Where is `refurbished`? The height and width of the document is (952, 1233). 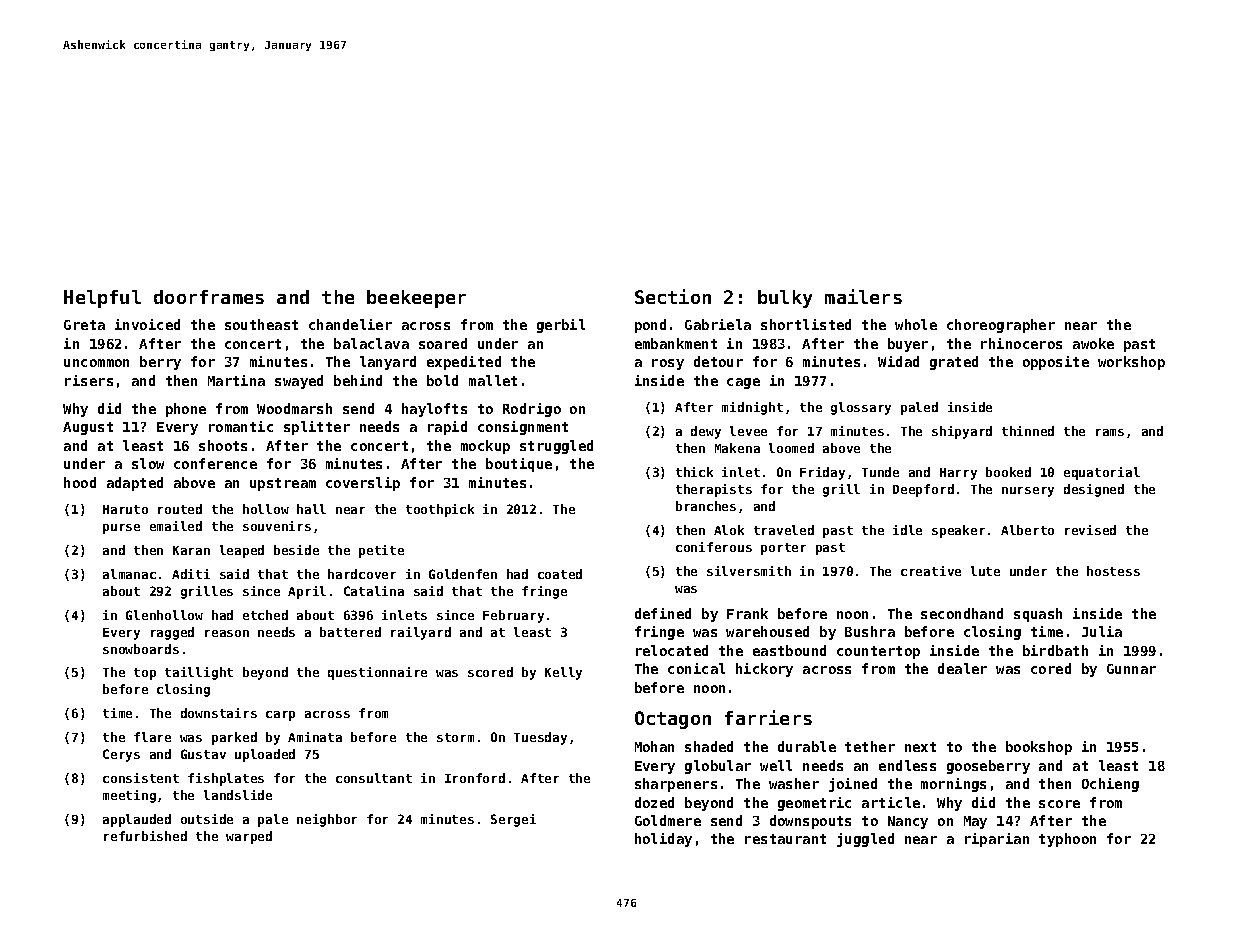
refurbished is located at coordinates (145, 836).
